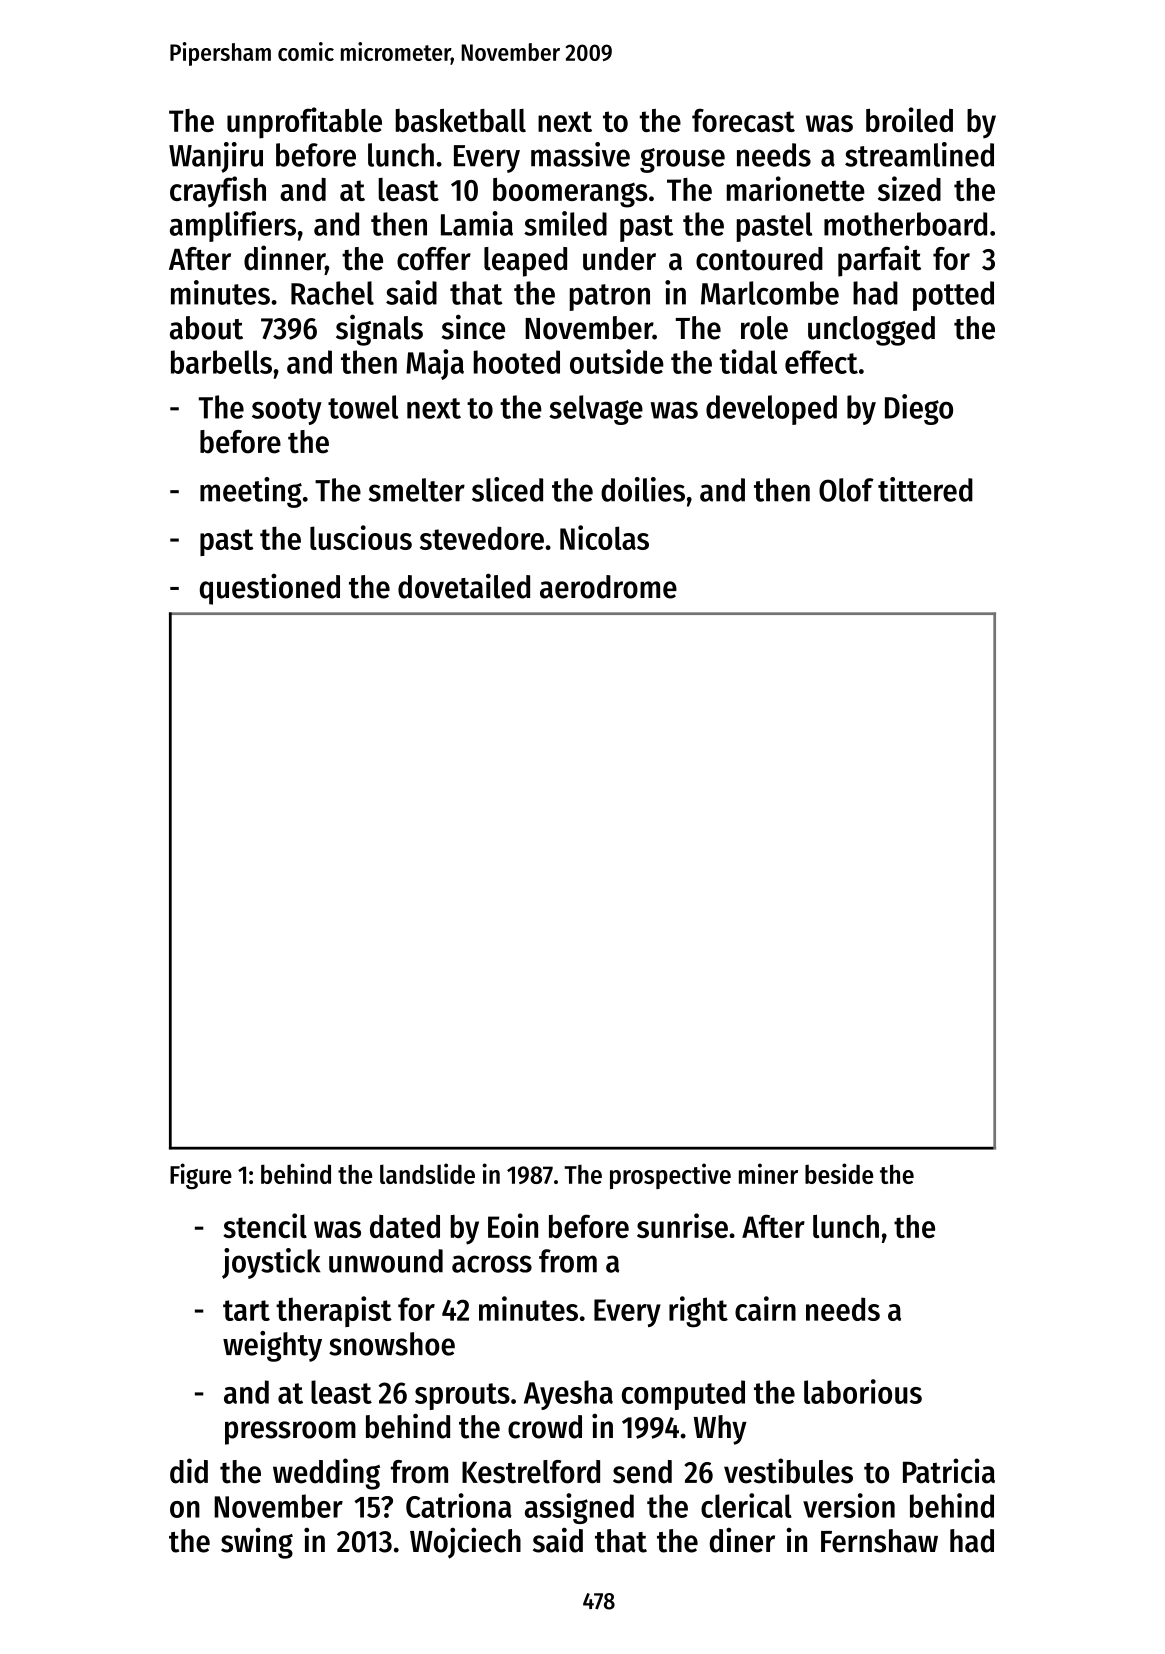  I want to click on swing, so click(257, 1543).
